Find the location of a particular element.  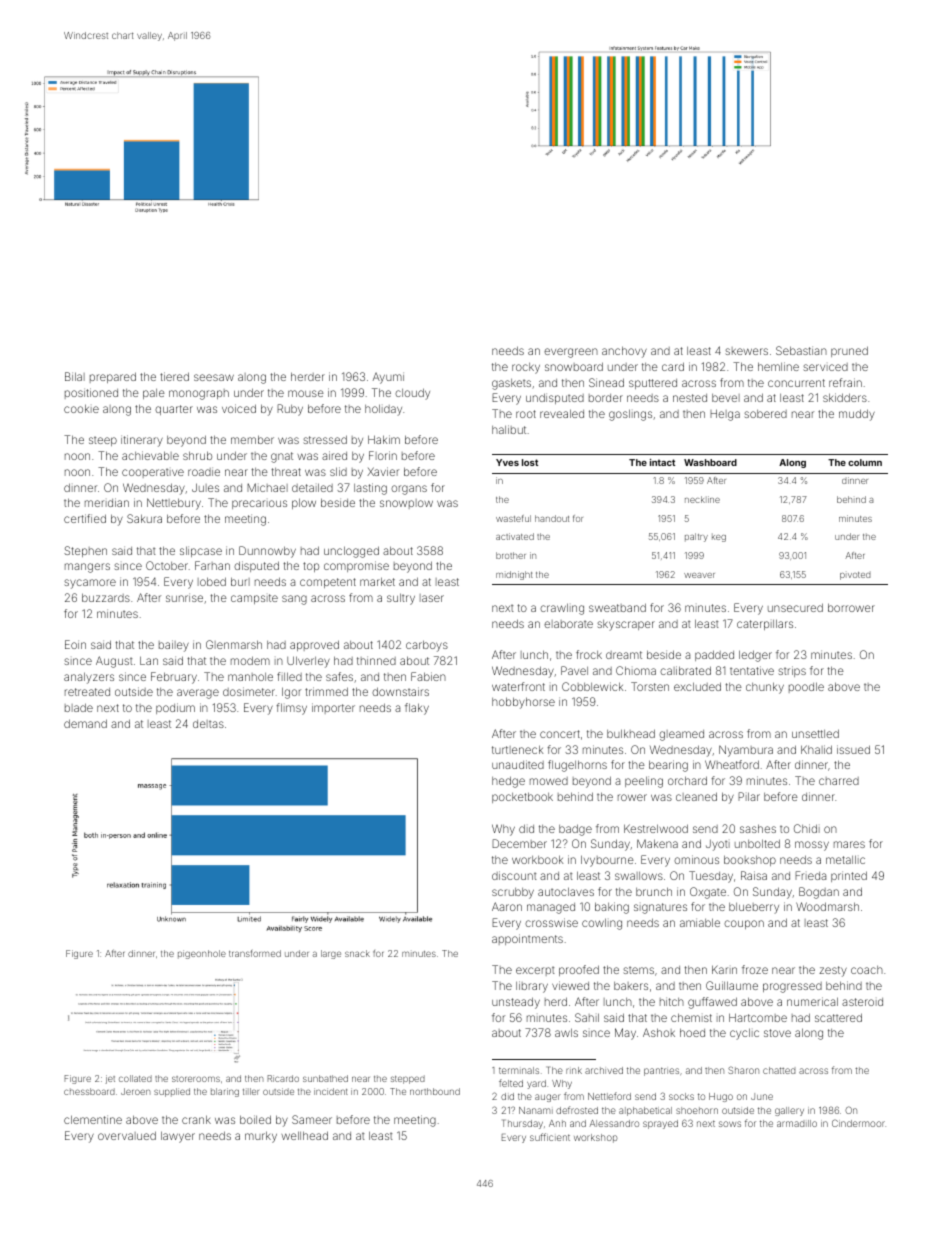

retreated is located at coordinates (87, 692).
